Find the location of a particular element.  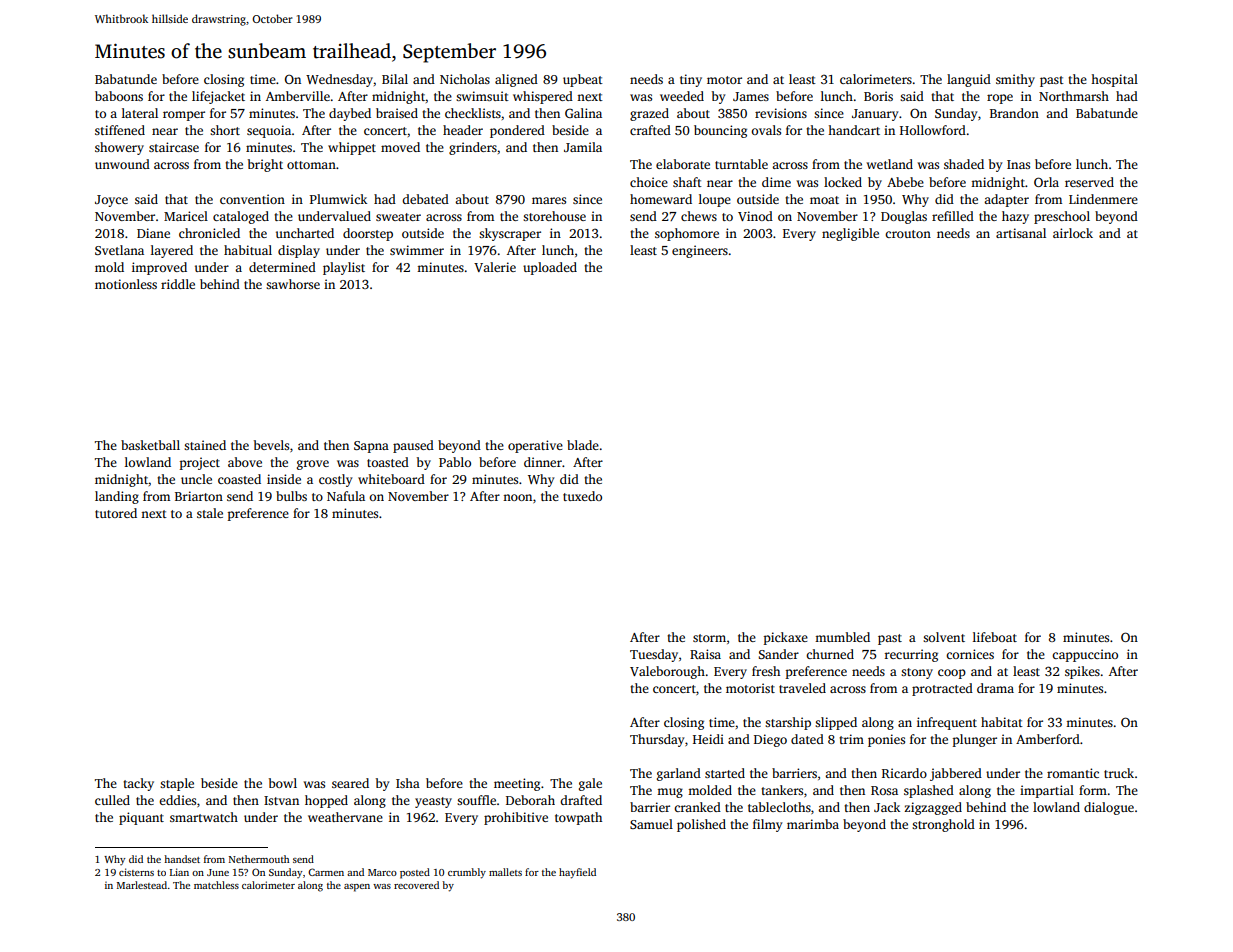

noon is located at coordinates (517, 497).
